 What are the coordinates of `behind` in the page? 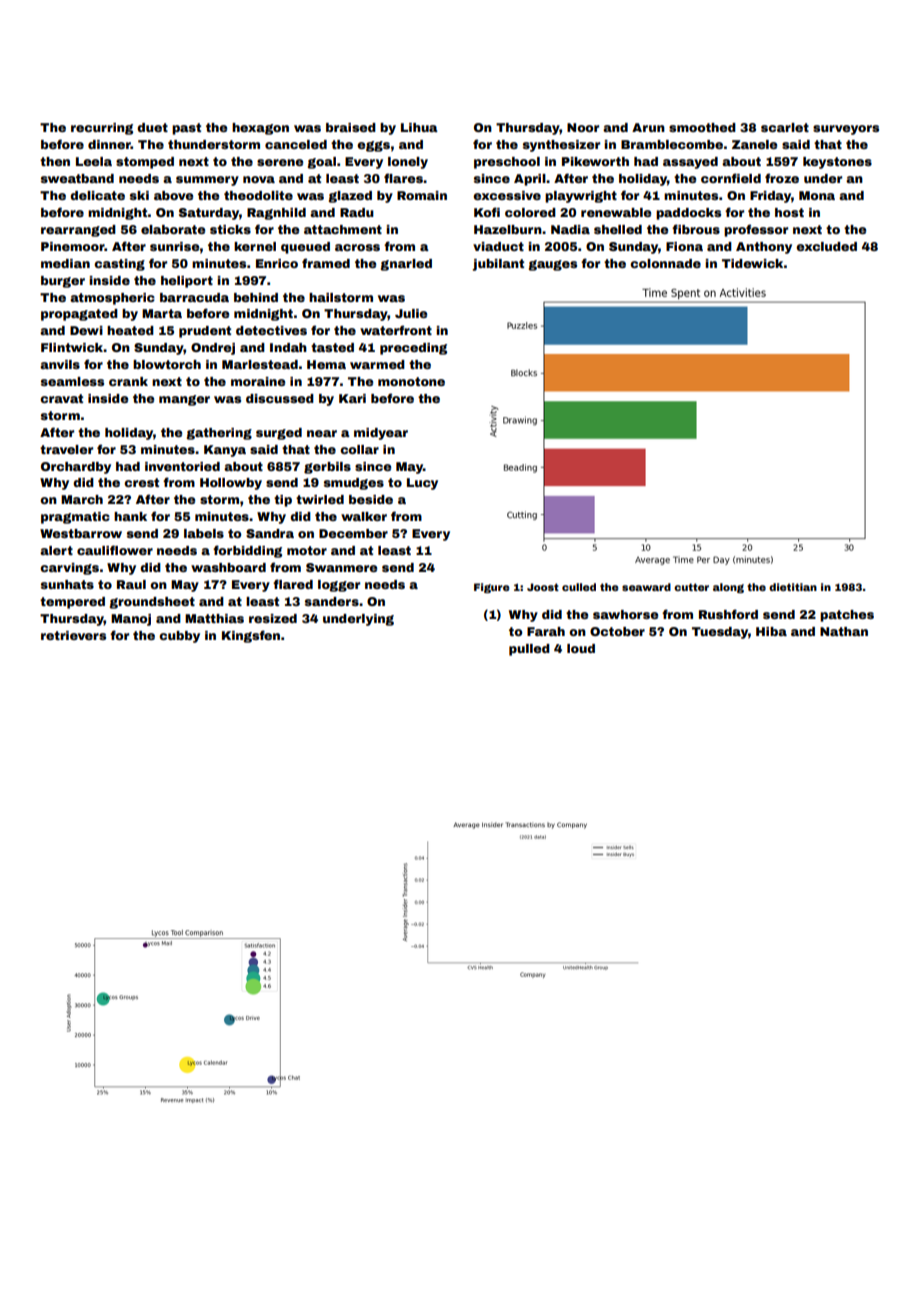 It's located at (256, 297).
